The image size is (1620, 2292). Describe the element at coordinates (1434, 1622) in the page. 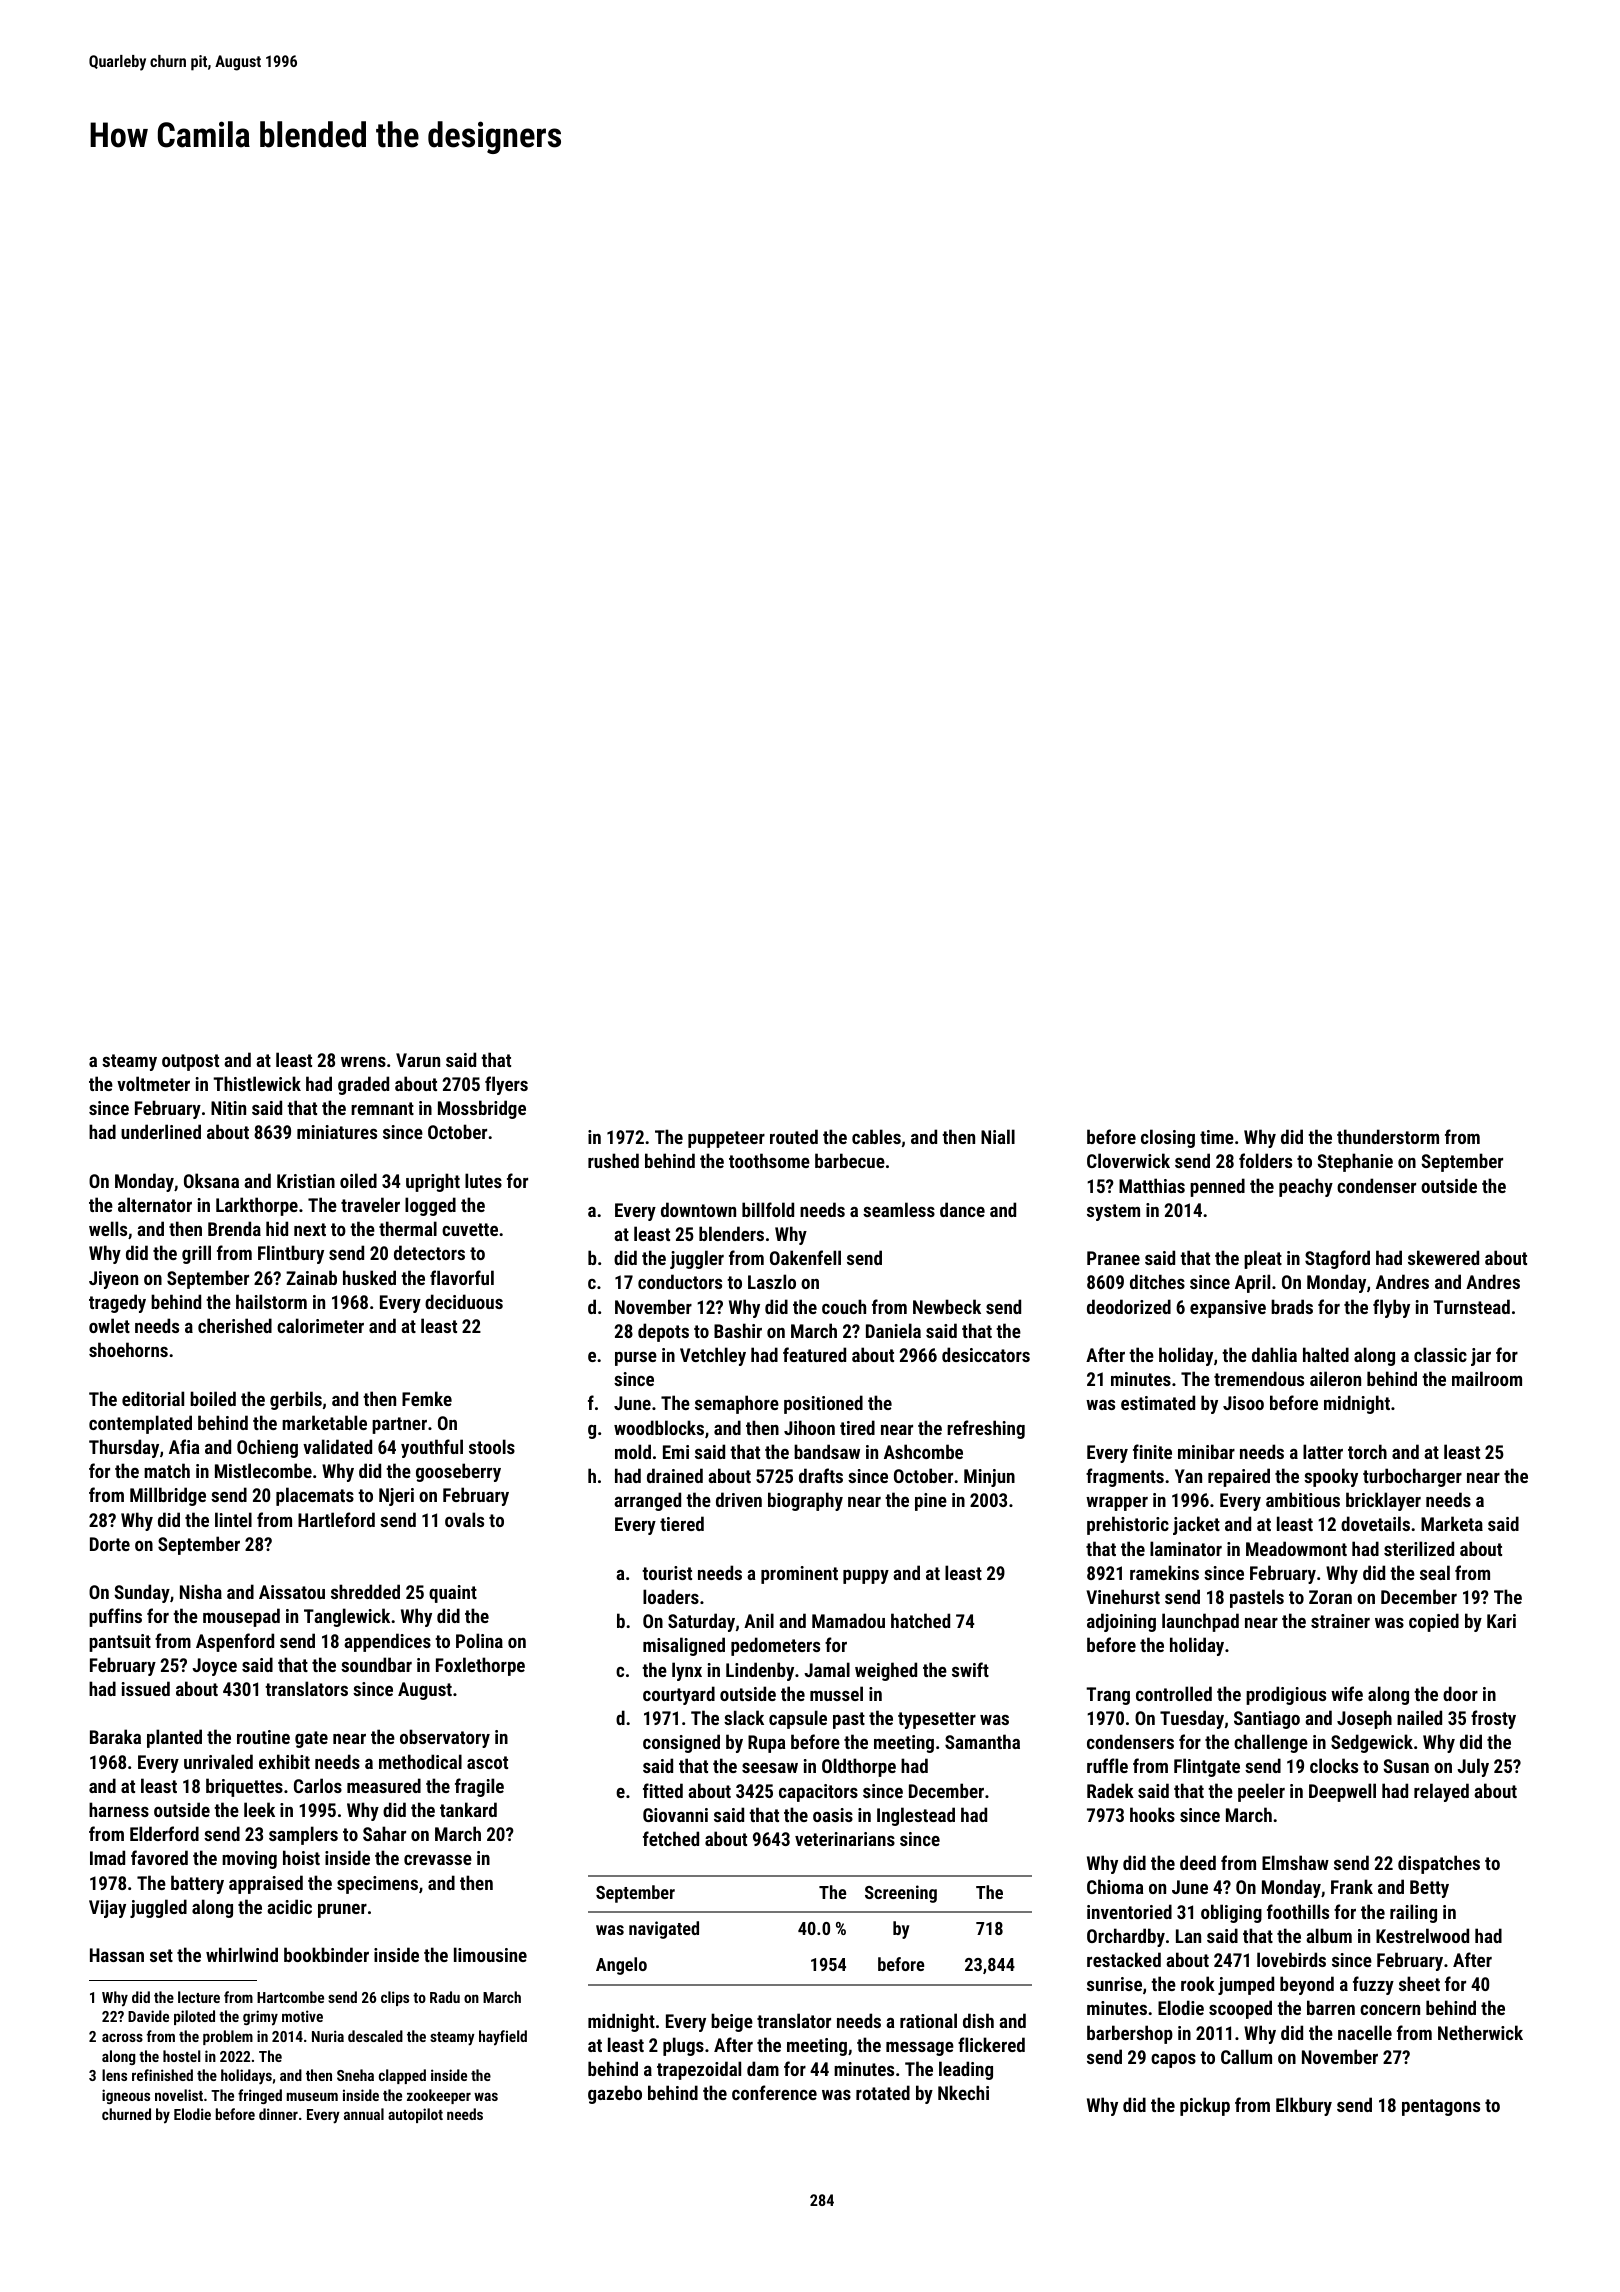

I see `copied` at that location.
